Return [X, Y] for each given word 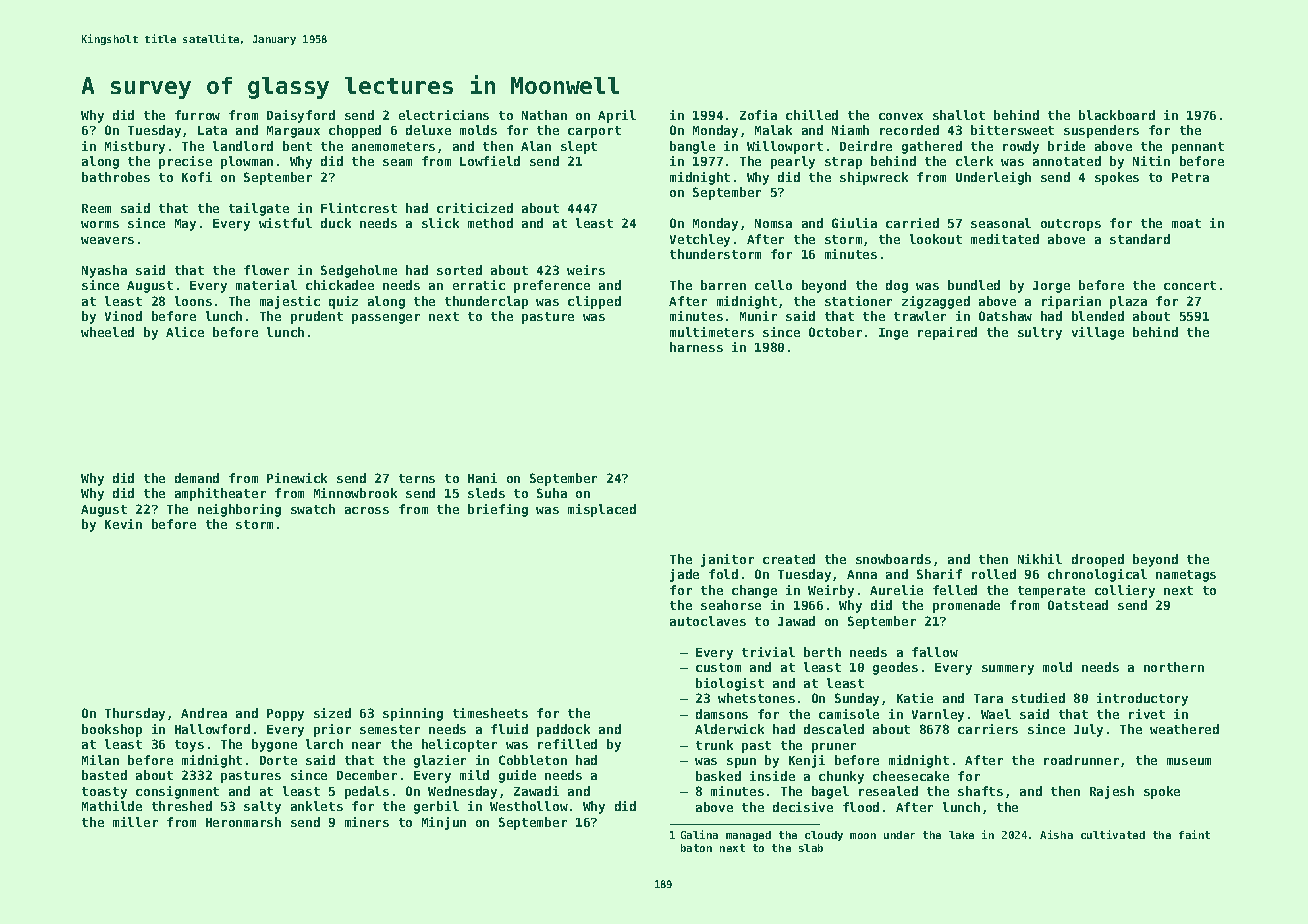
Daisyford [301, 116]
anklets [317, 806]
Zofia [758, 115]
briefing [498, 510]
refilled [567, 744]
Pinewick [297, 478]
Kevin [123, 524]
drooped [1098, 560]
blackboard [1117, 115]
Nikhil [1040, 559]
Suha [552, 493]
